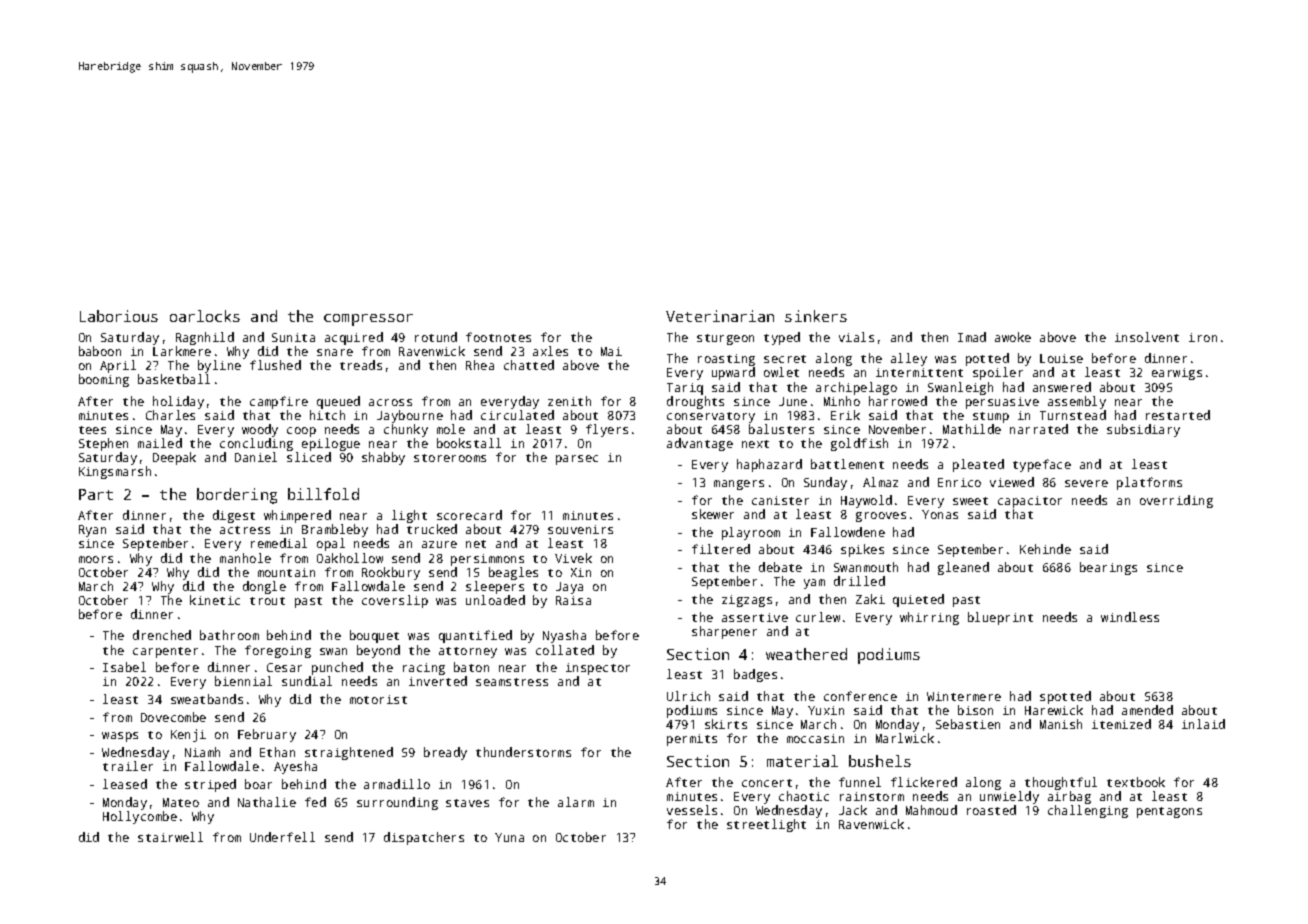 This page has height=924, width=1308. What do you see at coordinates (733, 373) in the page?
I see `upward` at bounding box center [733, 373].
